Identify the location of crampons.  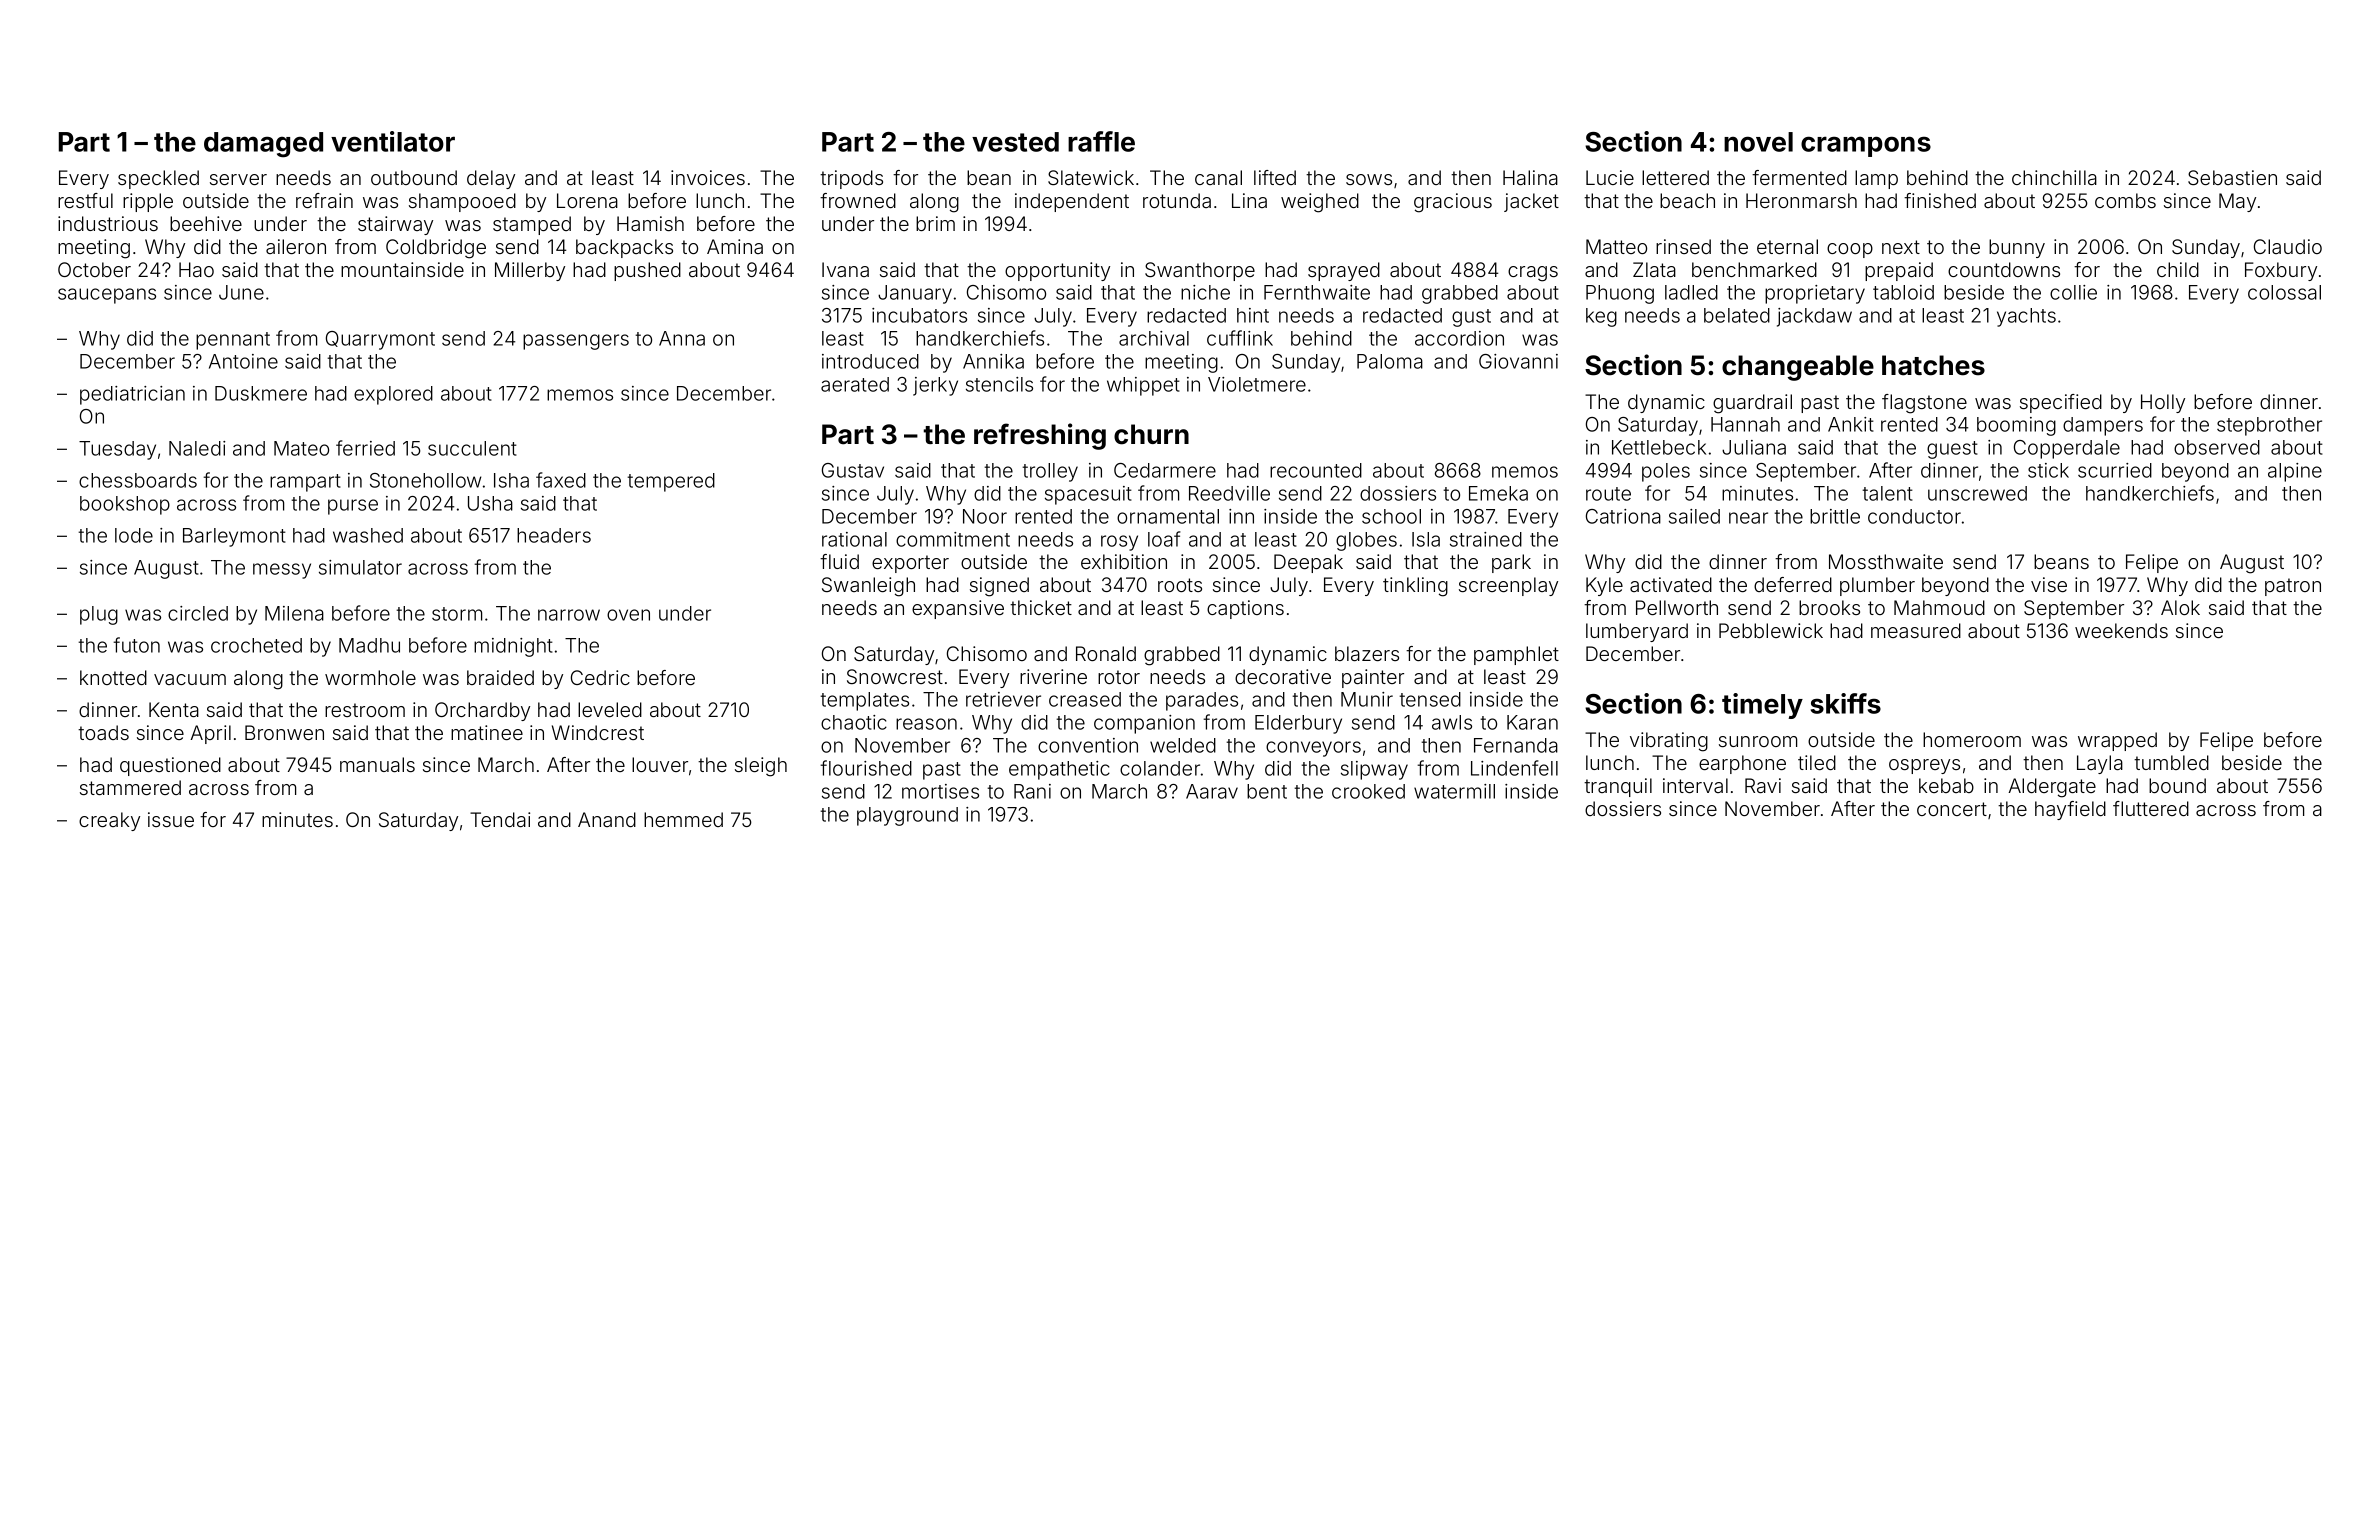
(1866, 146).
